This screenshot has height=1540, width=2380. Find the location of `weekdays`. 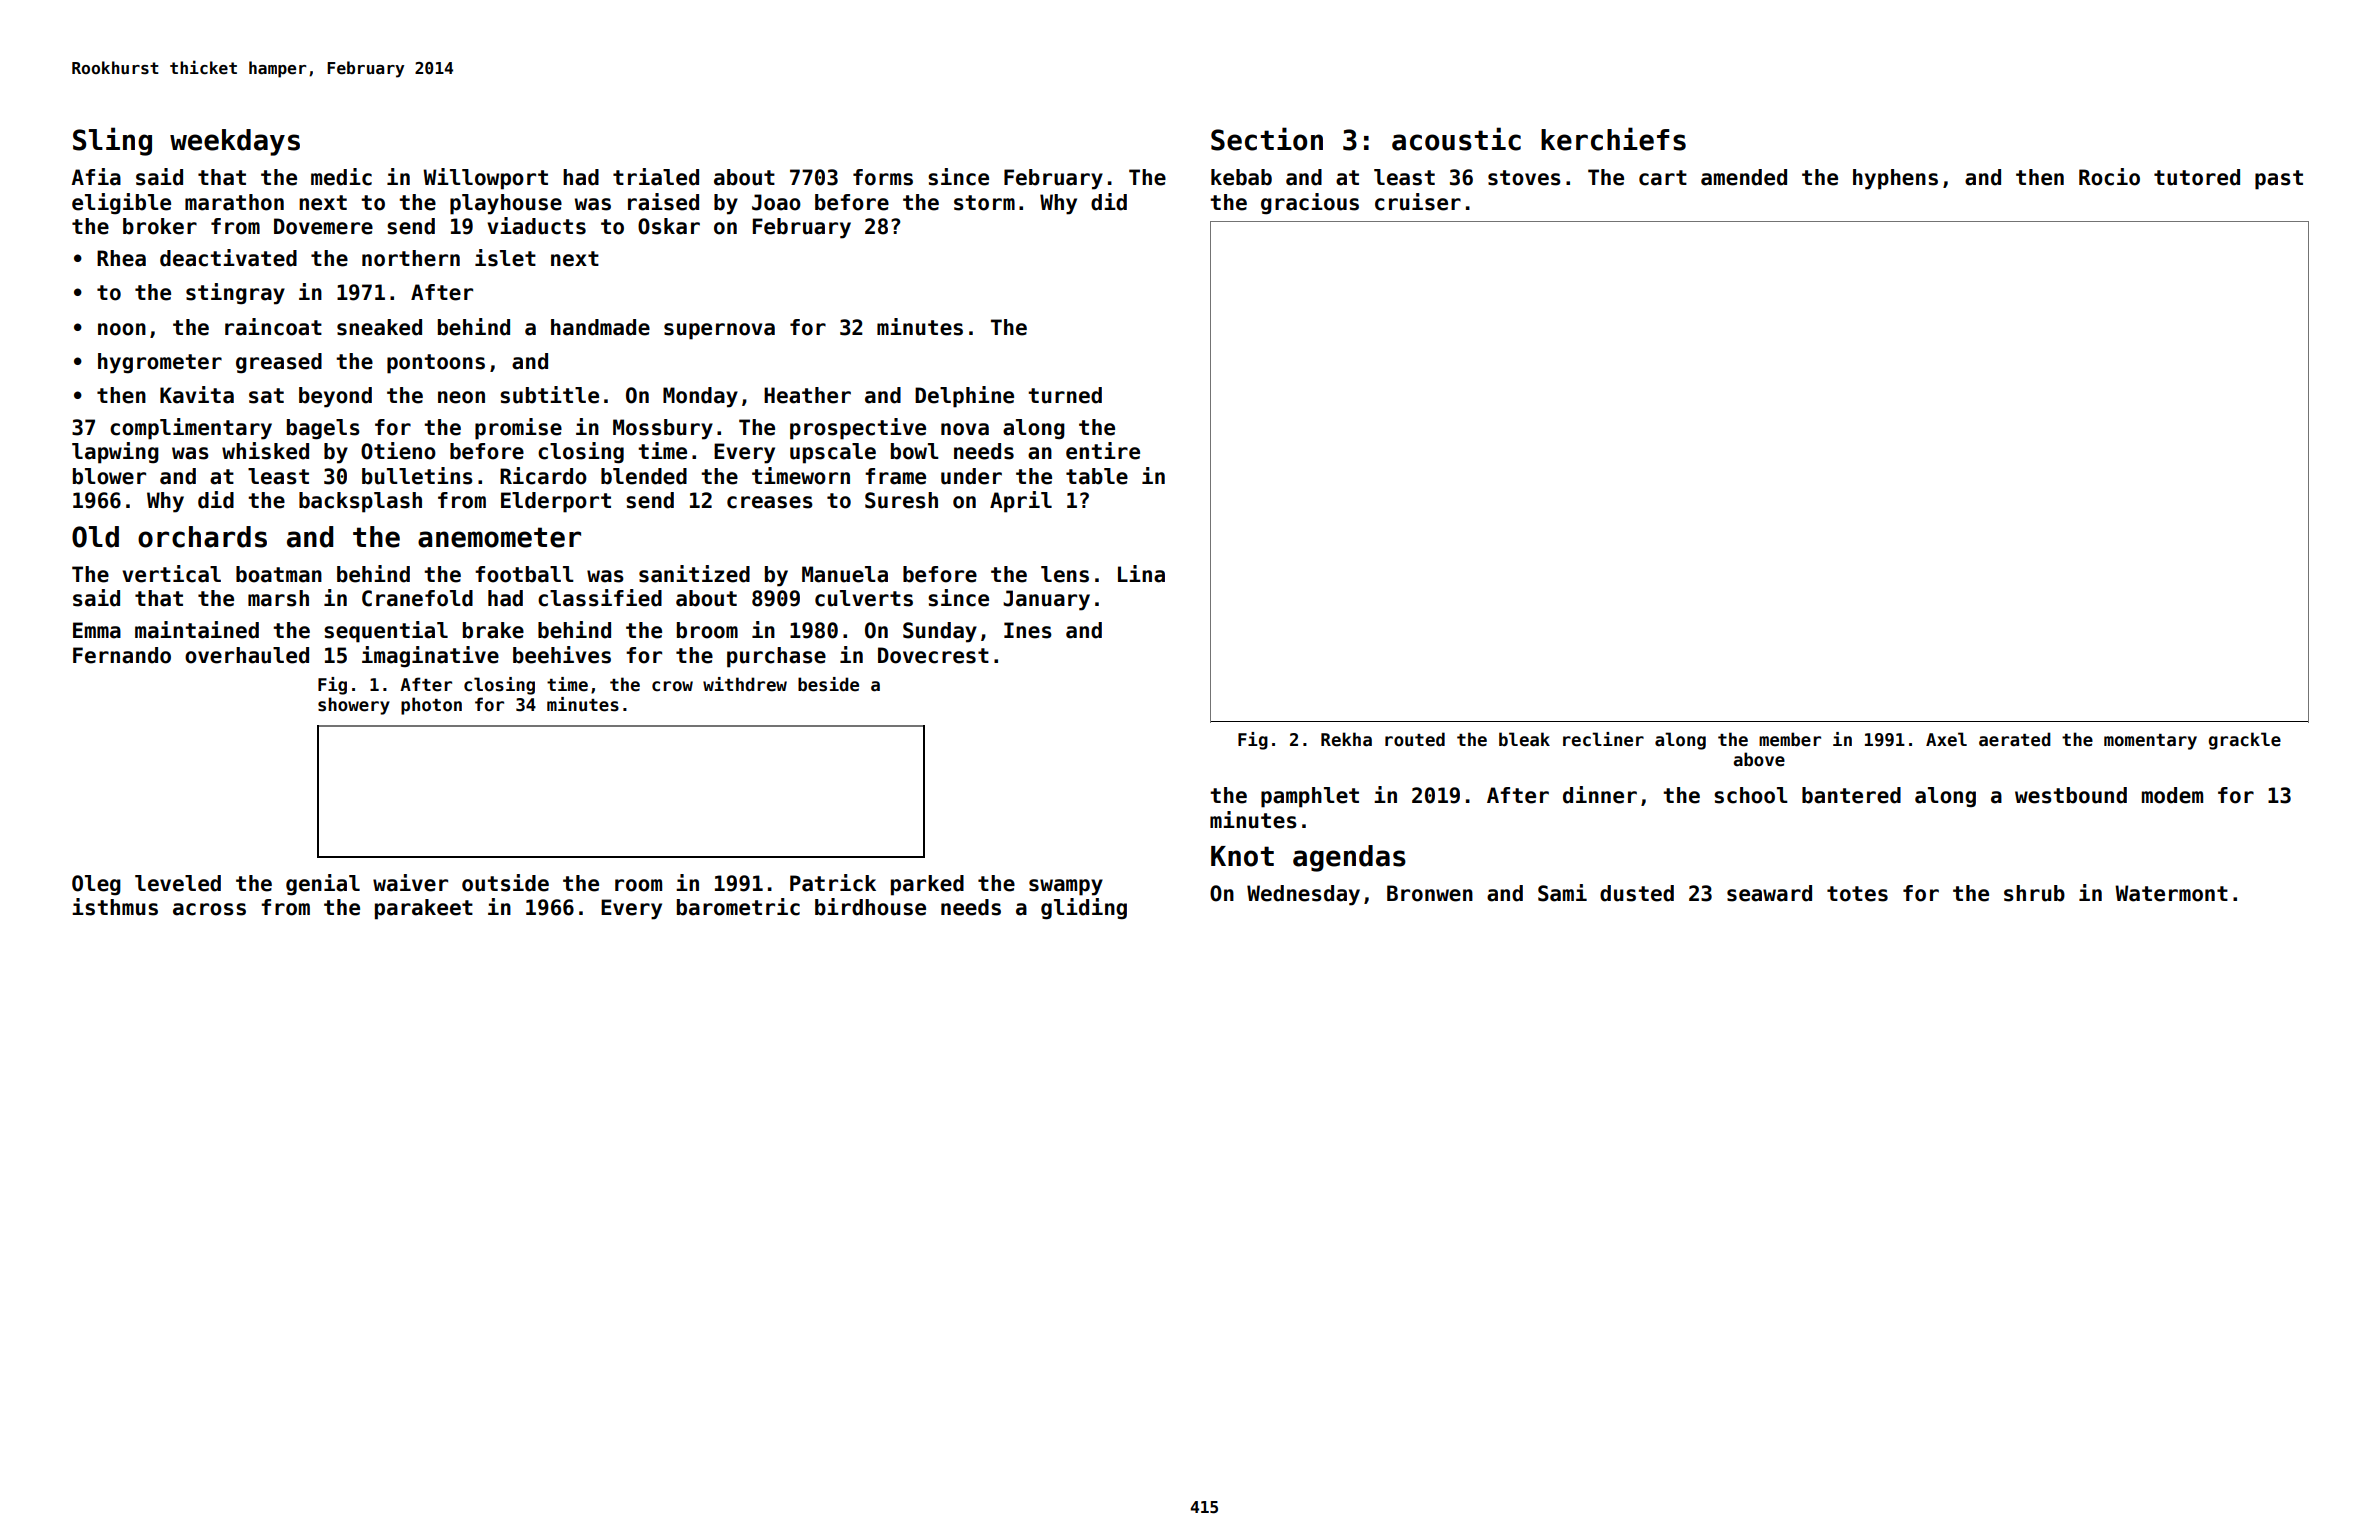

weekdays is located at coordinates (235, 142).
